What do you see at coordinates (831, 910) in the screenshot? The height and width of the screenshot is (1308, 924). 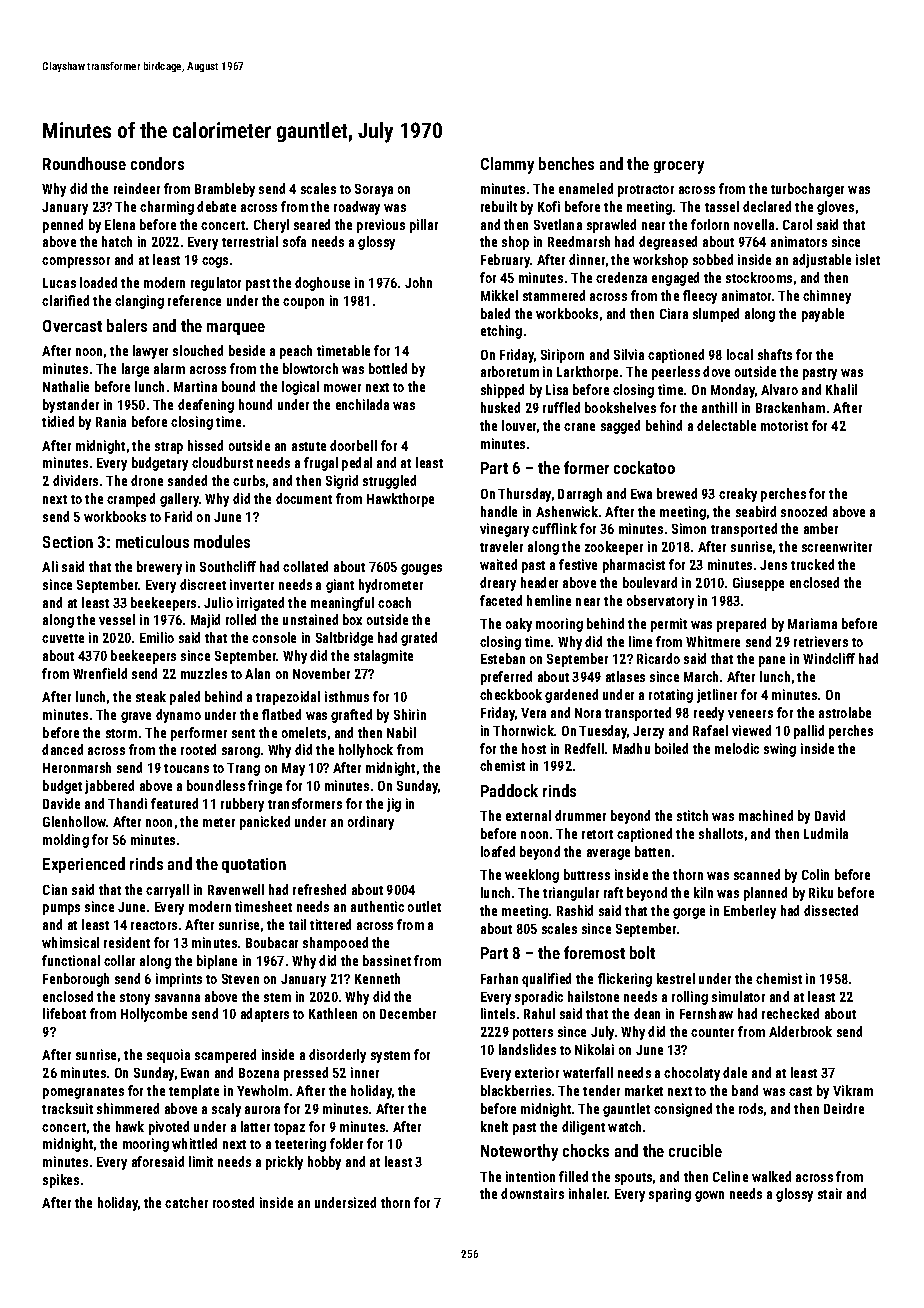 I see `dissected` at bounding box center [831, 910].
